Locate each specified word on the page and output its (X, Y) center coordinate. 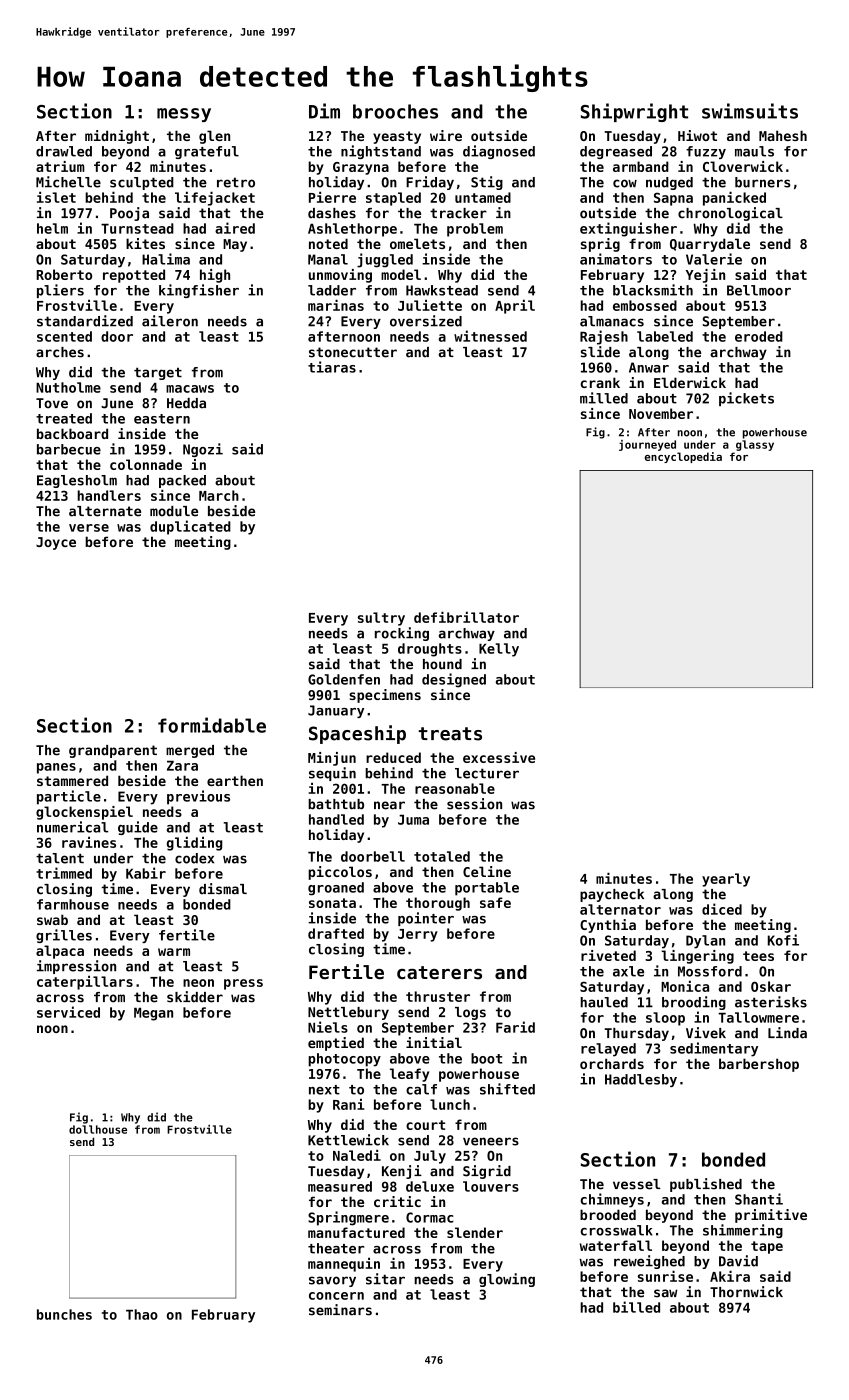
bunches (64, 1314)
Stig (487, 183)
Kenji (402, 1172)
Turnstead (137, 228)
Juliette (430, 305)
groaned (336, 889)
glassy (755, 445)
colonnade (146, 464)
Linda (787, 1033)
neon (198, 983)
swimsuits (750, 111)
